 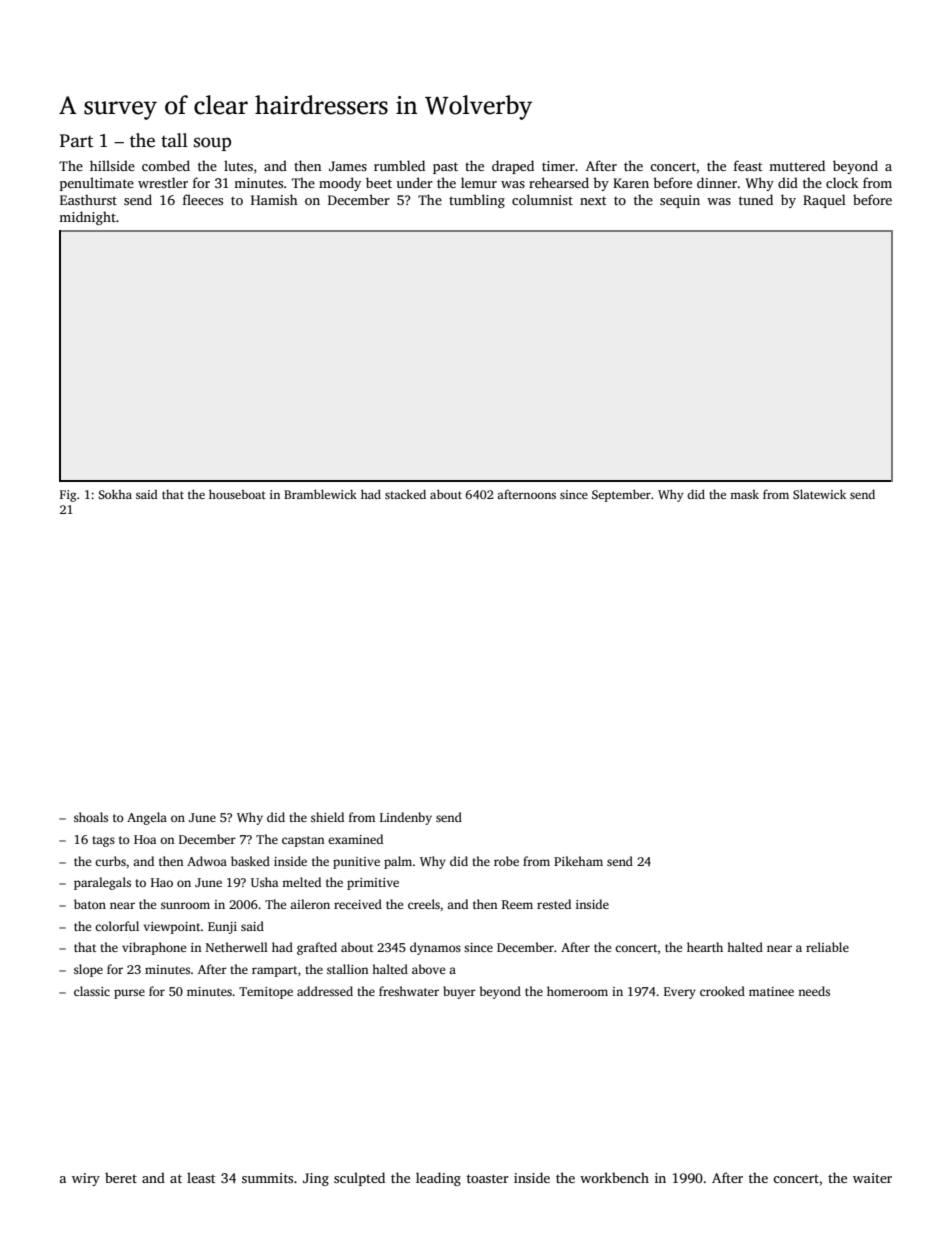 What do you see at coordinates (614, 1177) in the screenshot?
I see `workbench` at bounding box center [614, 1177].
